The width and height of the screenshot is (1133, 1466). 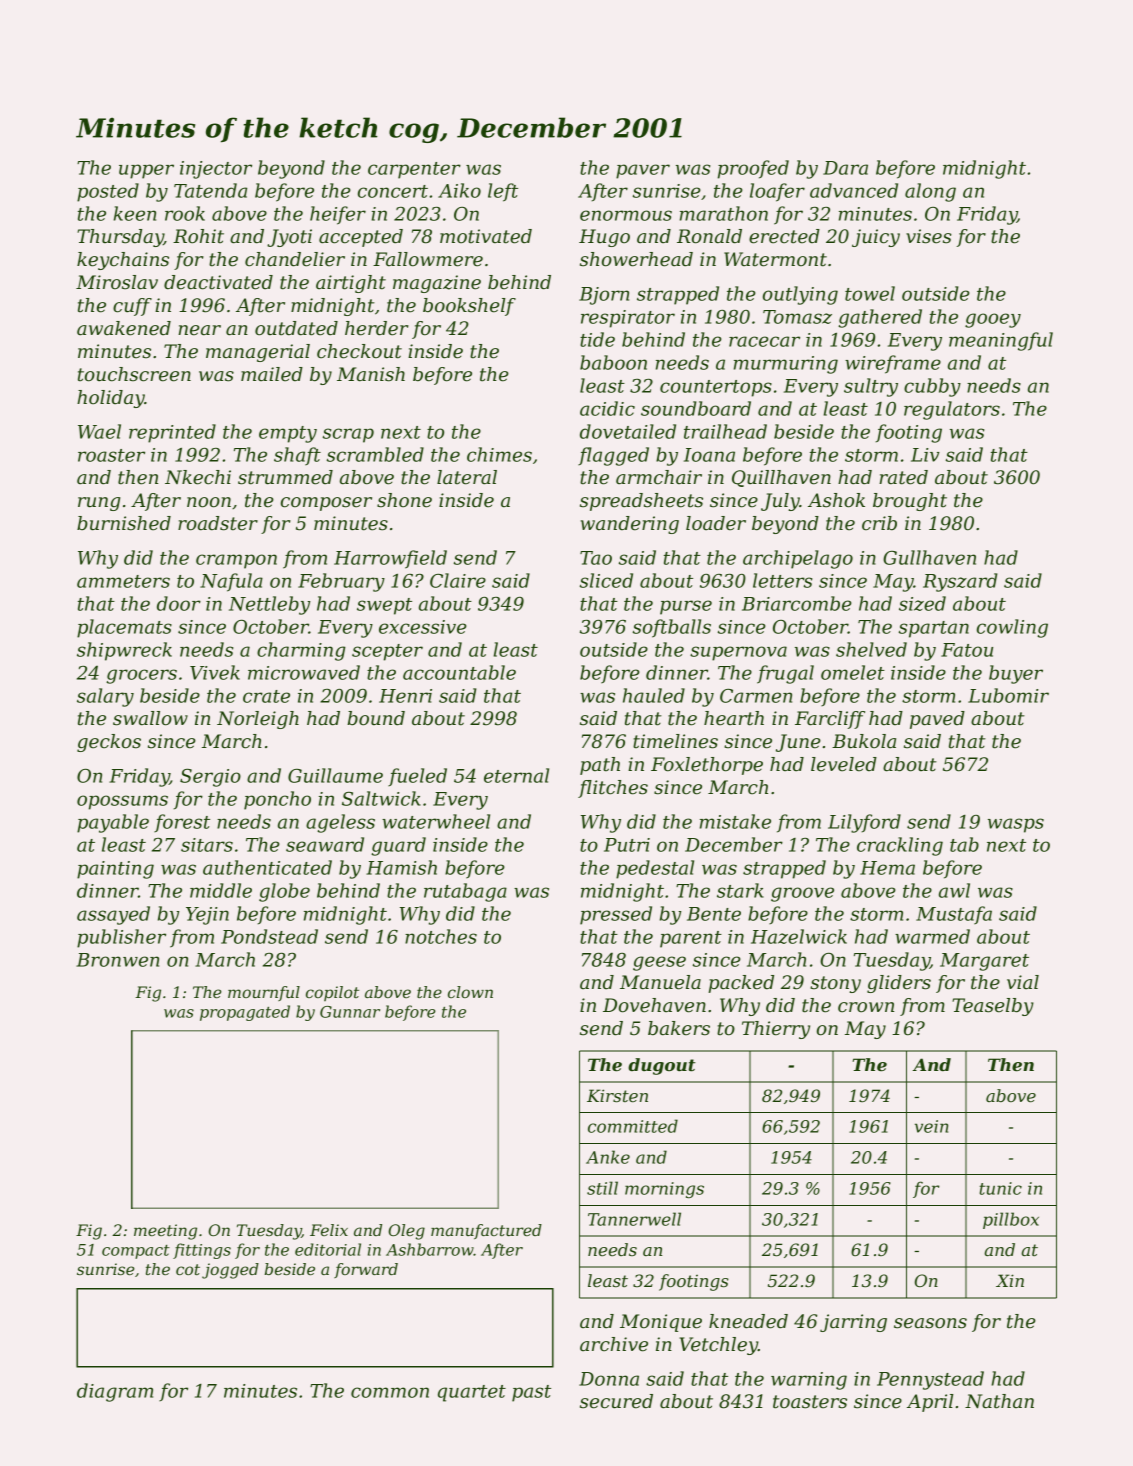 I want to click on carpenter, so click(x=414, y=170).
